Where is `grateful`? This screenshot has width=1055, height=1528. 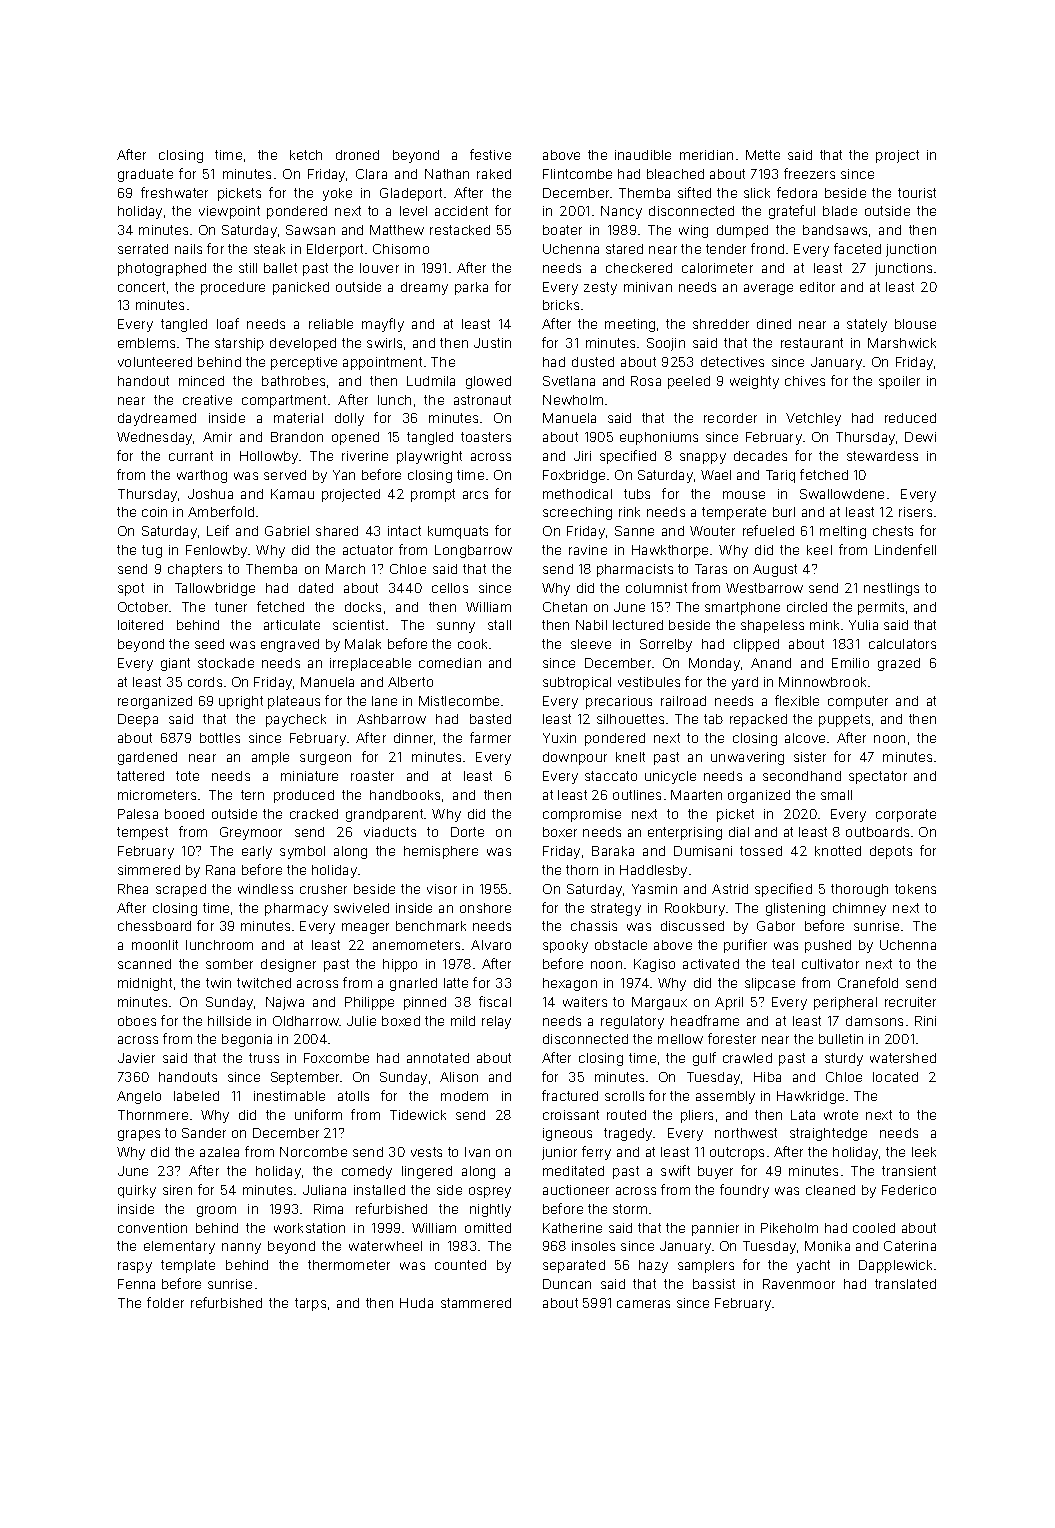 grateful is located at coordinates (792, 212).
